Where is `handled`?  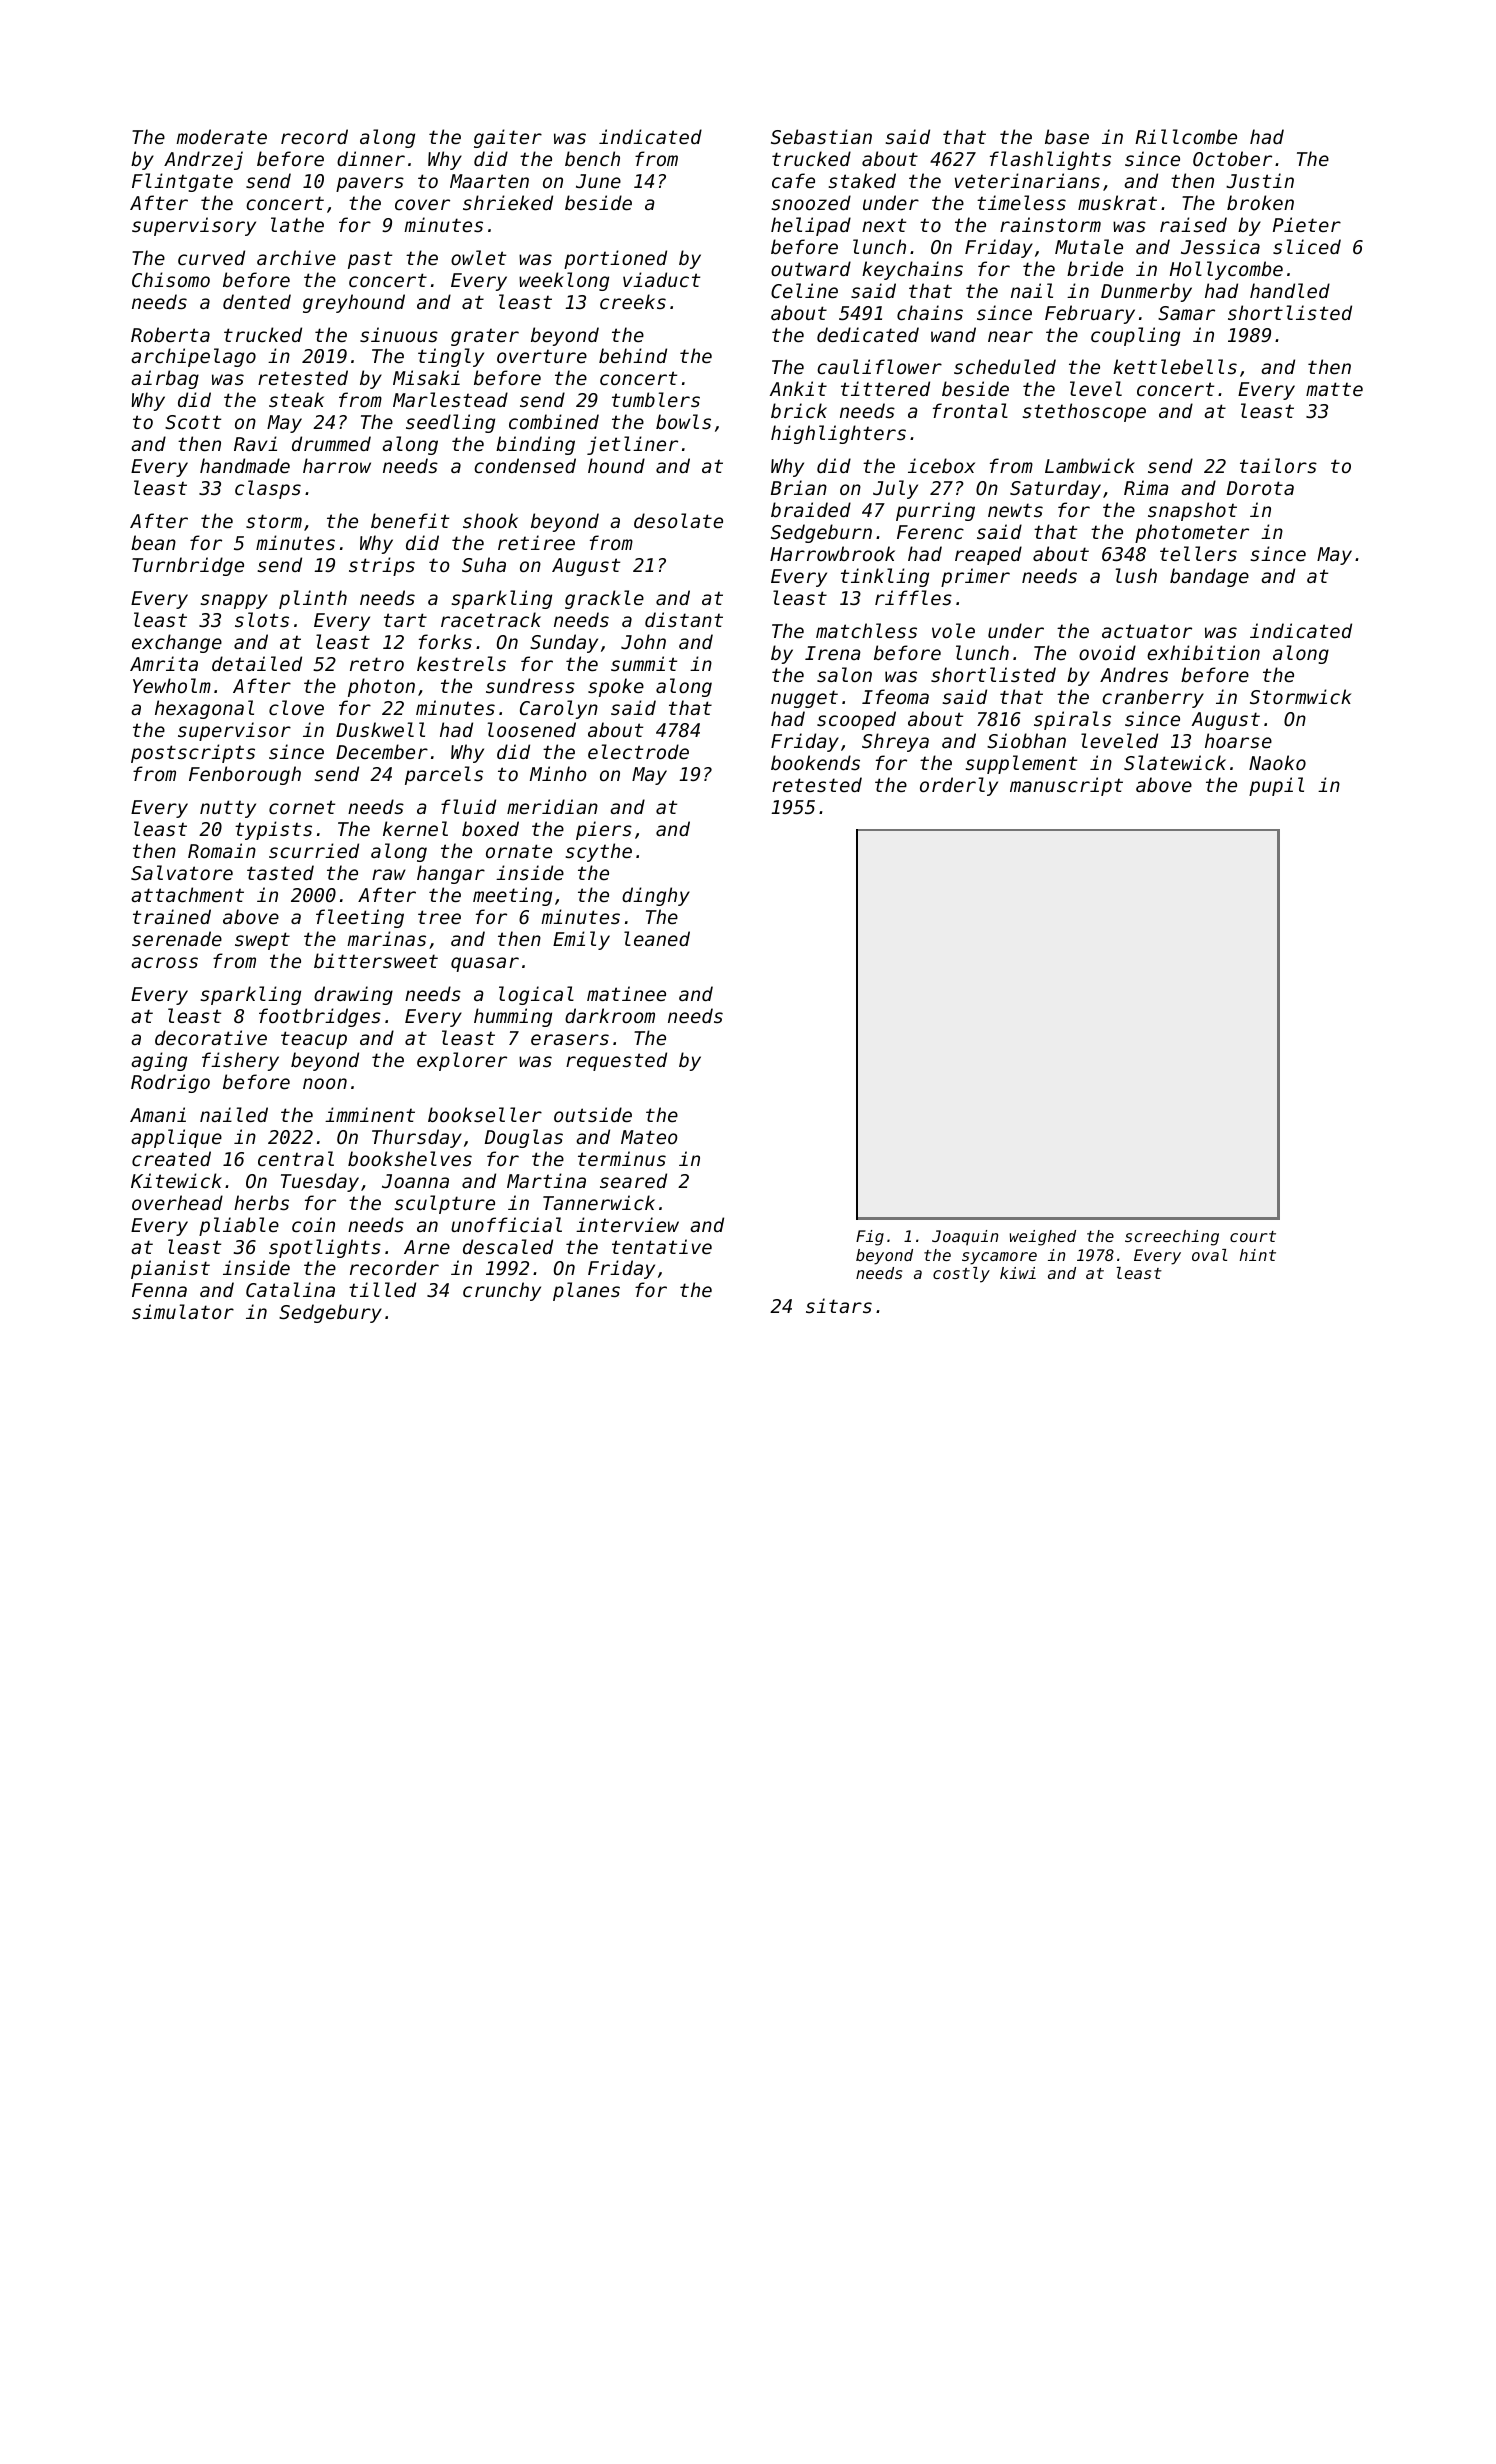
handled is located at coordinates (1290, 290).
